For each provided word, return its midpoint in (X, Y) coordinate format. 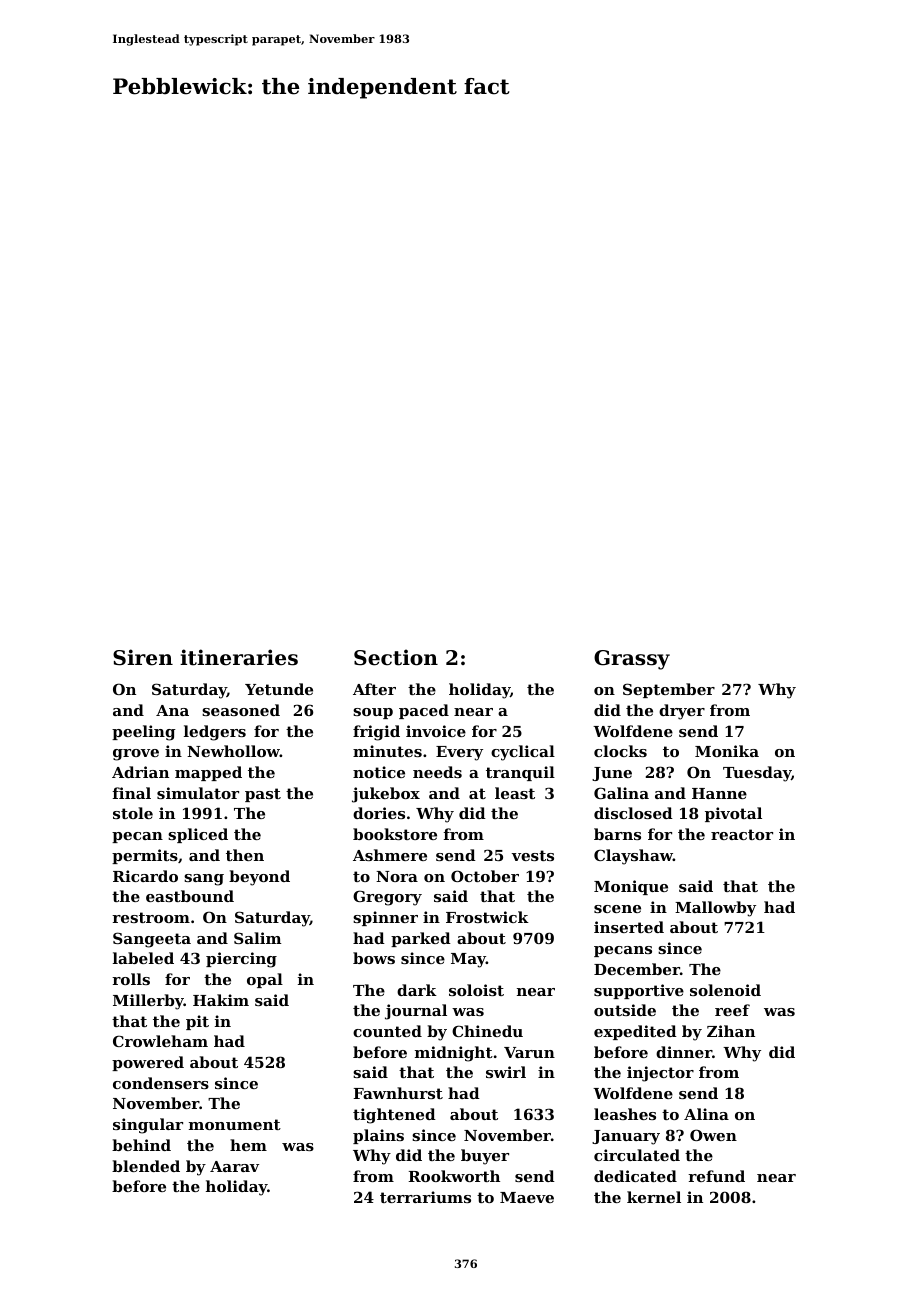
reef (732, 1010)
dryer (682, 712)
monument (235, 1124)
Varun (529, 1052)
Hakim (221, 1000)
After (374, 689)
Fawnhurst (398, 1093)
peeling (144, 733)
